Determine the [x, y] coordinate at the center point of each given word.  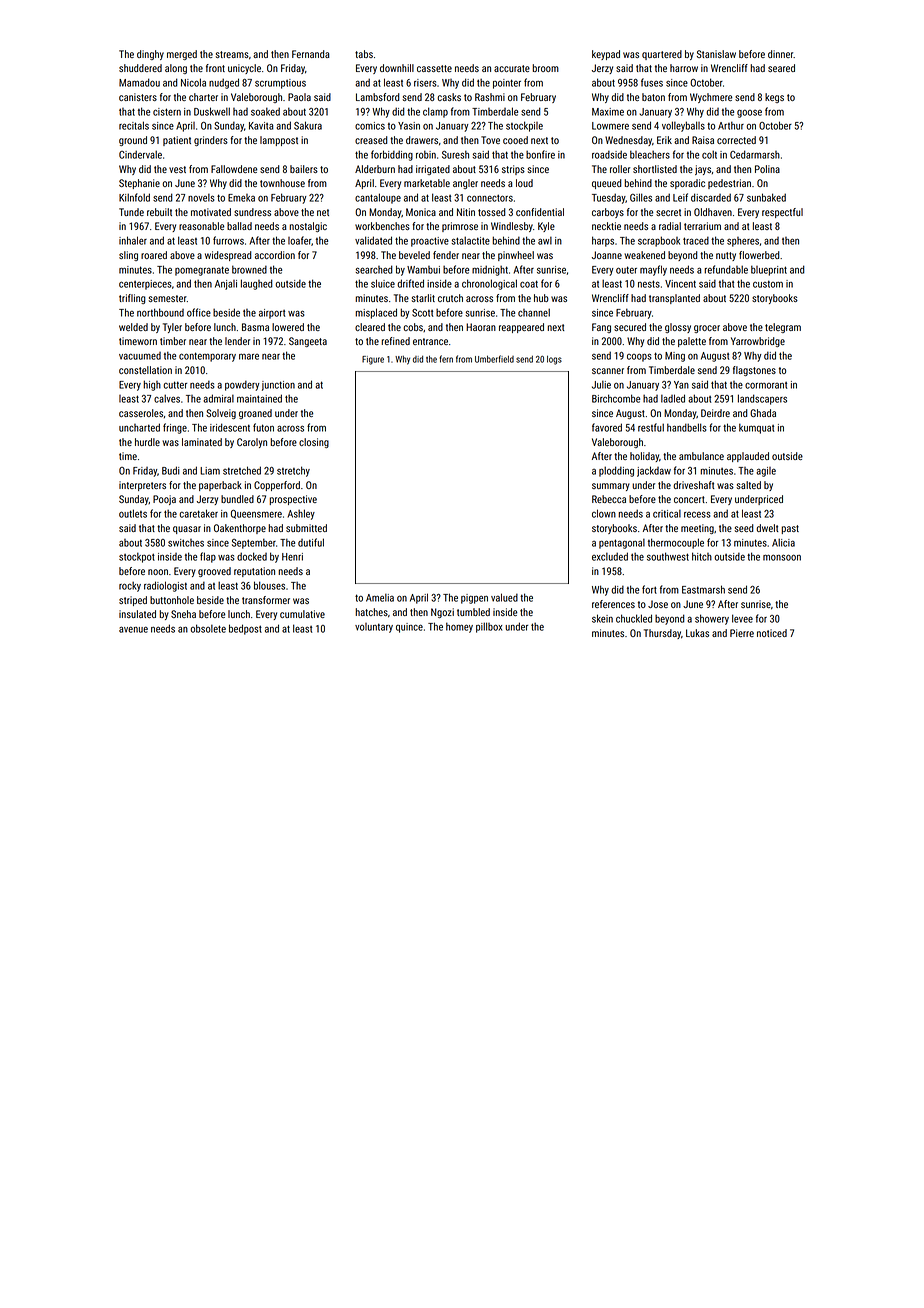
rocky [130, 587]
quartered [662, 55]
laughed [257, 284]
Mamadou [139, 82]
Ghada [763, 413]
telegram [783, 328]
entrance [430, 341]
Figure [373, 360]
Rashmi [490, 97]
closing [314, 443]
